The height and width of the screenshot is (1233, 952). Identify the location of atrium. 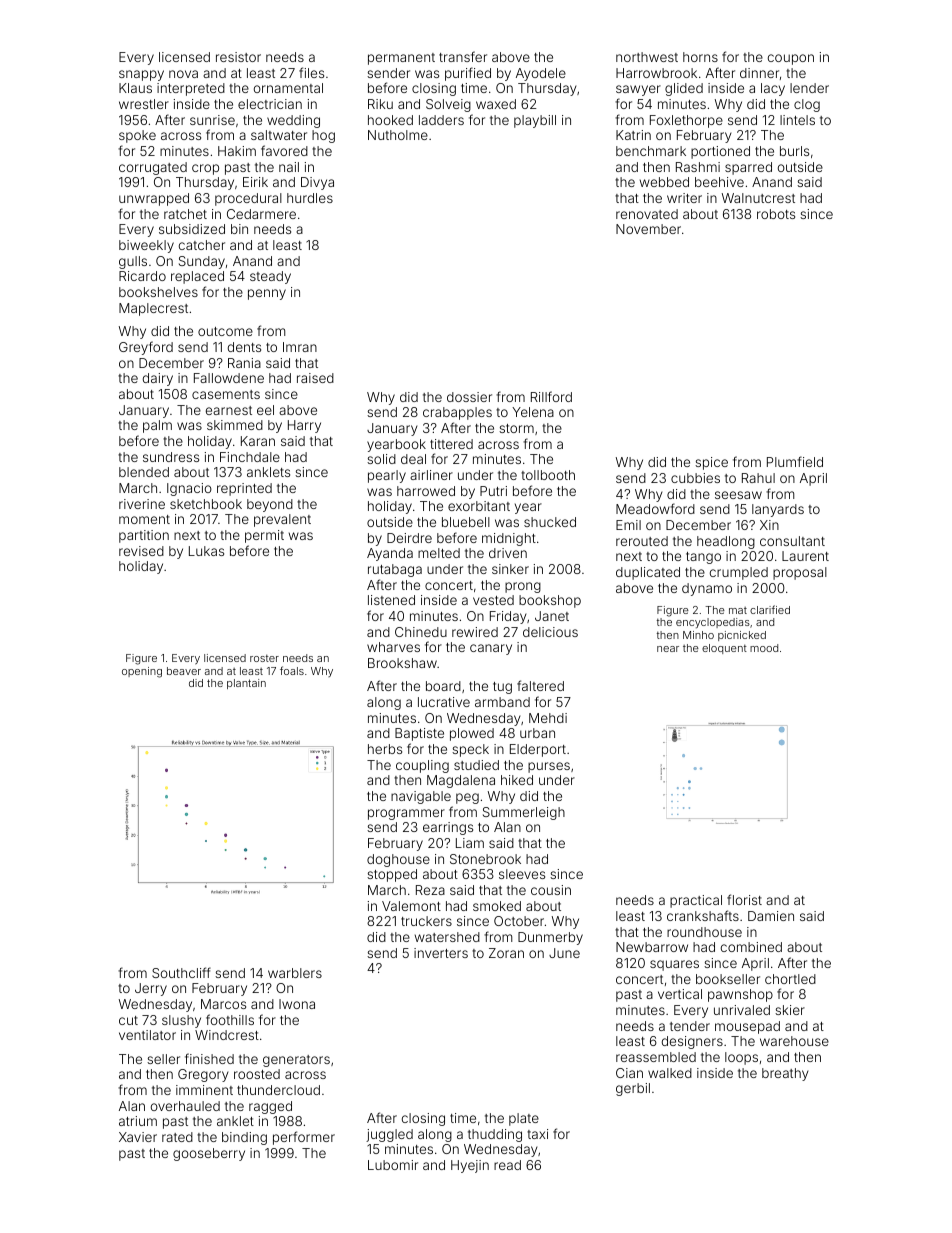
(138, 1121).
